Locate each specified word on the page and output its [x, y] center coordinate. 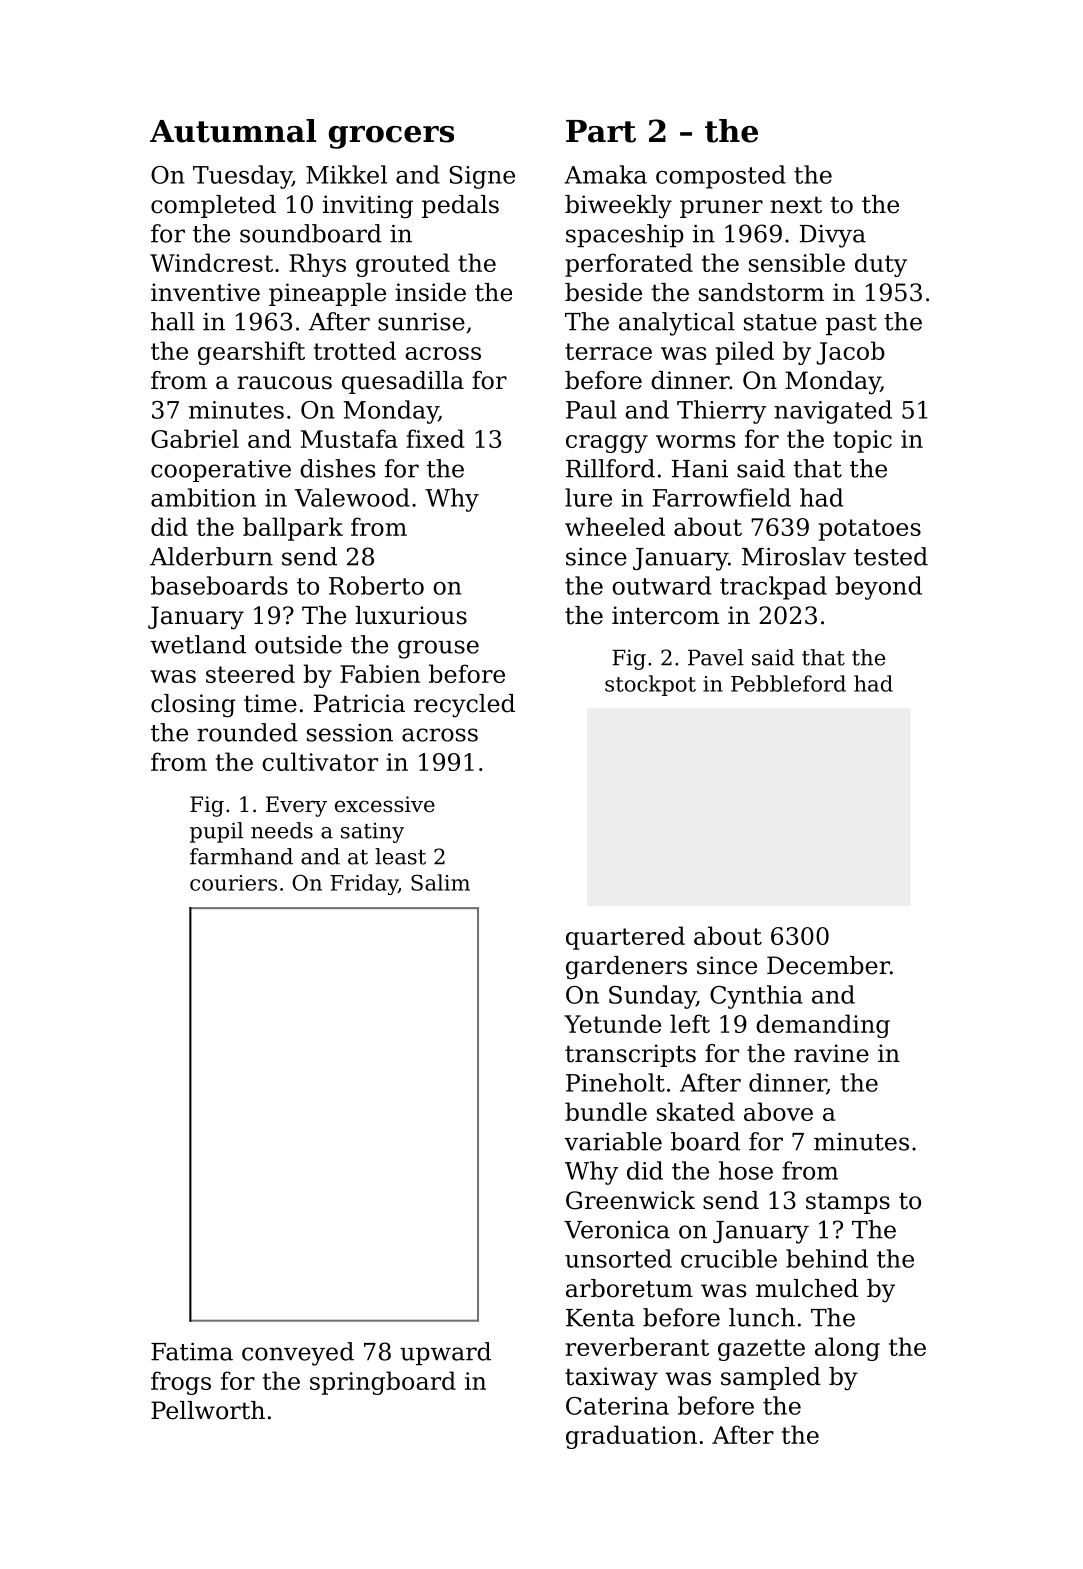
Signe [482, 177]
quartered [625, 938]
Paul [591, 409]
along [847, 1349]
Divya [833, 236]
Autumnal [233, 131]
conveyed [298, 1354]
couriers [233, 883]
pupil [216, 832]
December [828, 965]
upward [445, 1353]
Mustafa [349, 438]
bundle [606, 1111]
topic [862, 441]
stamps [848, 1203]
